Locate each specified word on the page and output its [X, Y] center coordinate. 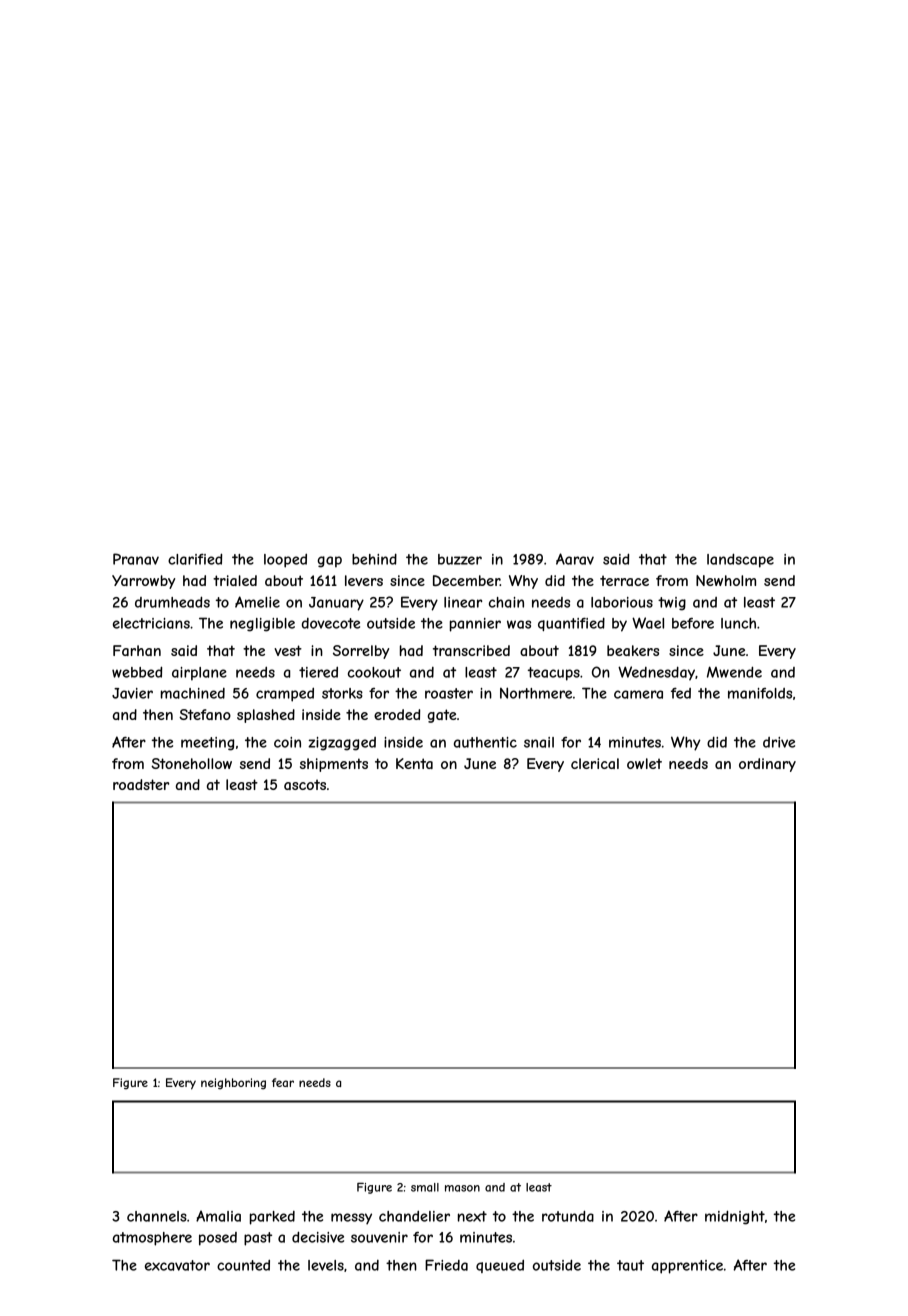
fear [283, 1082]
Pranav [136, 559]
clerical [595, 763]
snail [539, 742]
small [425, 1187]
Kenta [414, 763]
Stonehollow [191, 763]
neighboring [233, 1084]
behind [374, 559]
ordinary [767, 765]
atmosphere [152, 1239]
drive [779, 742]
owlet [644, 763]
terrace [624, 580]
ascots [305, 784]
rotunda [568, 1216]
